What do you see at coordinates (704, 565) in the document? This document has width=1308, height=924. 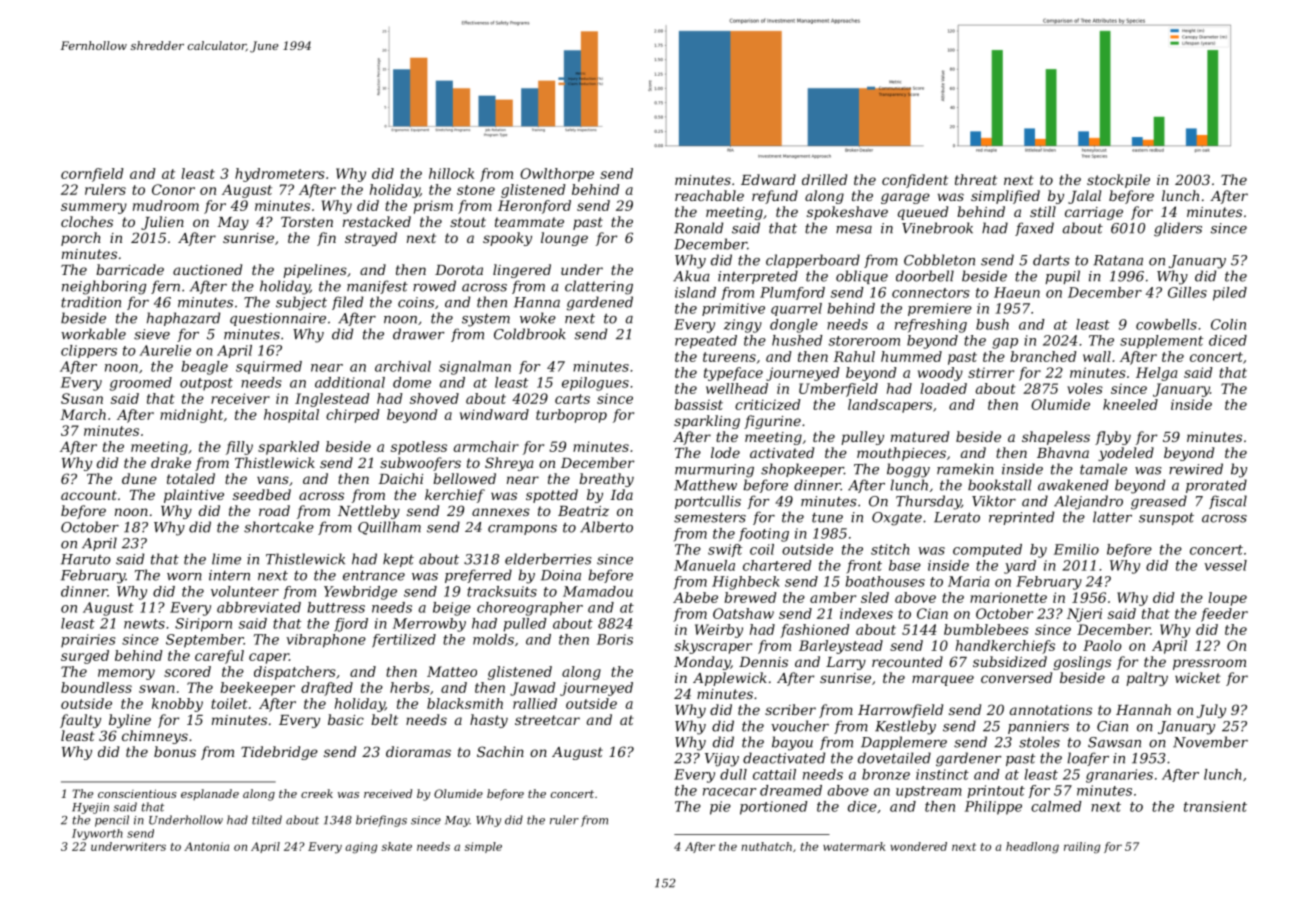 I see `Manuela` at bounding box center [704, 565].
